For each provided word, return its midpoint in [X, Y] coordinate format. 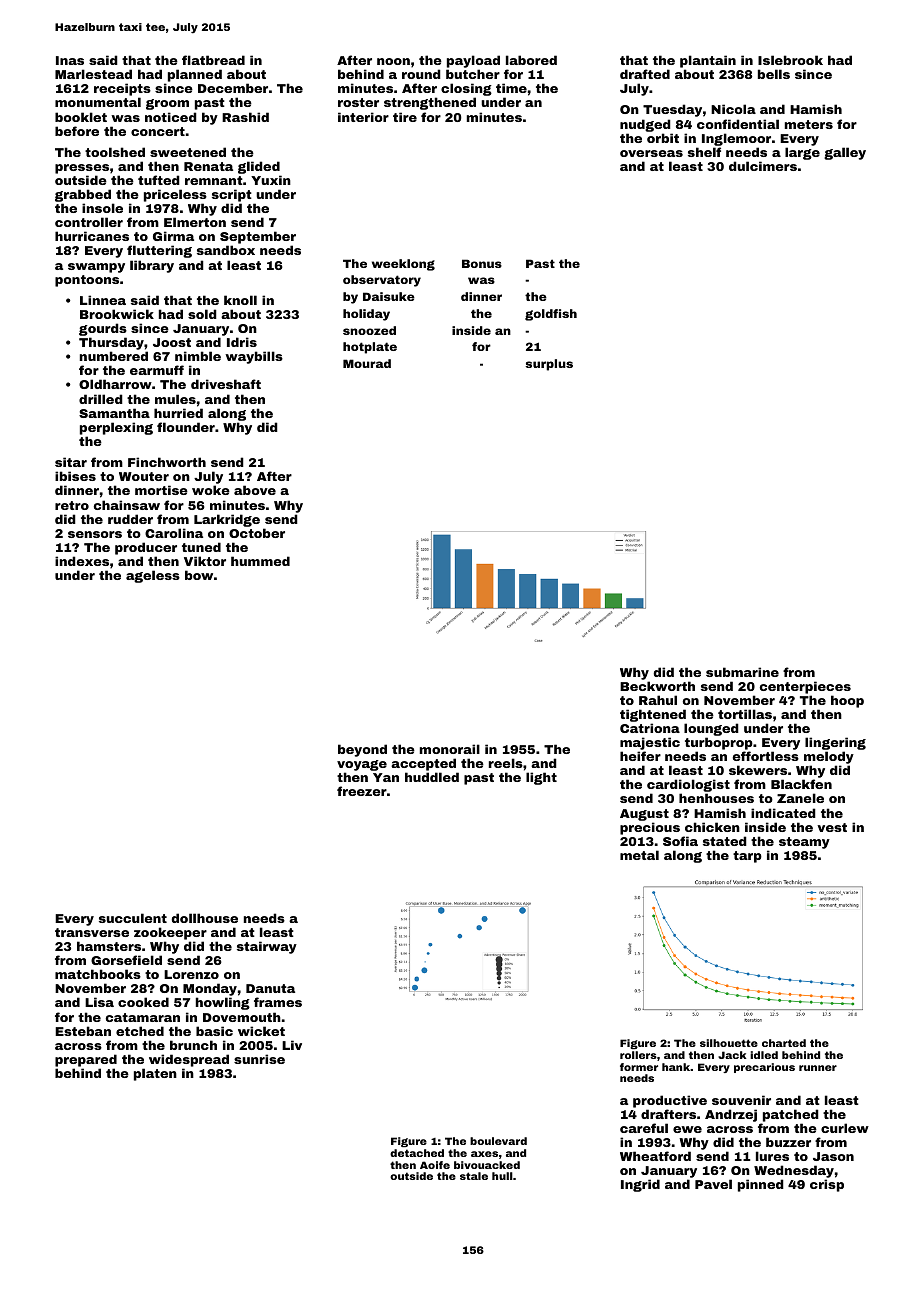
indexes [82, 561]
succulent [133, 918]
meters [809, 124]
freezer [362, 791]
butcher [473, 74]
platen [155, 1074]
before [77, 131]
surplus [549, 365]
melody [829, 757]
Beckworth [657, 686]
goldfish [551, 315]
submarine [742, 672]
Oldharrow [115, 384]
